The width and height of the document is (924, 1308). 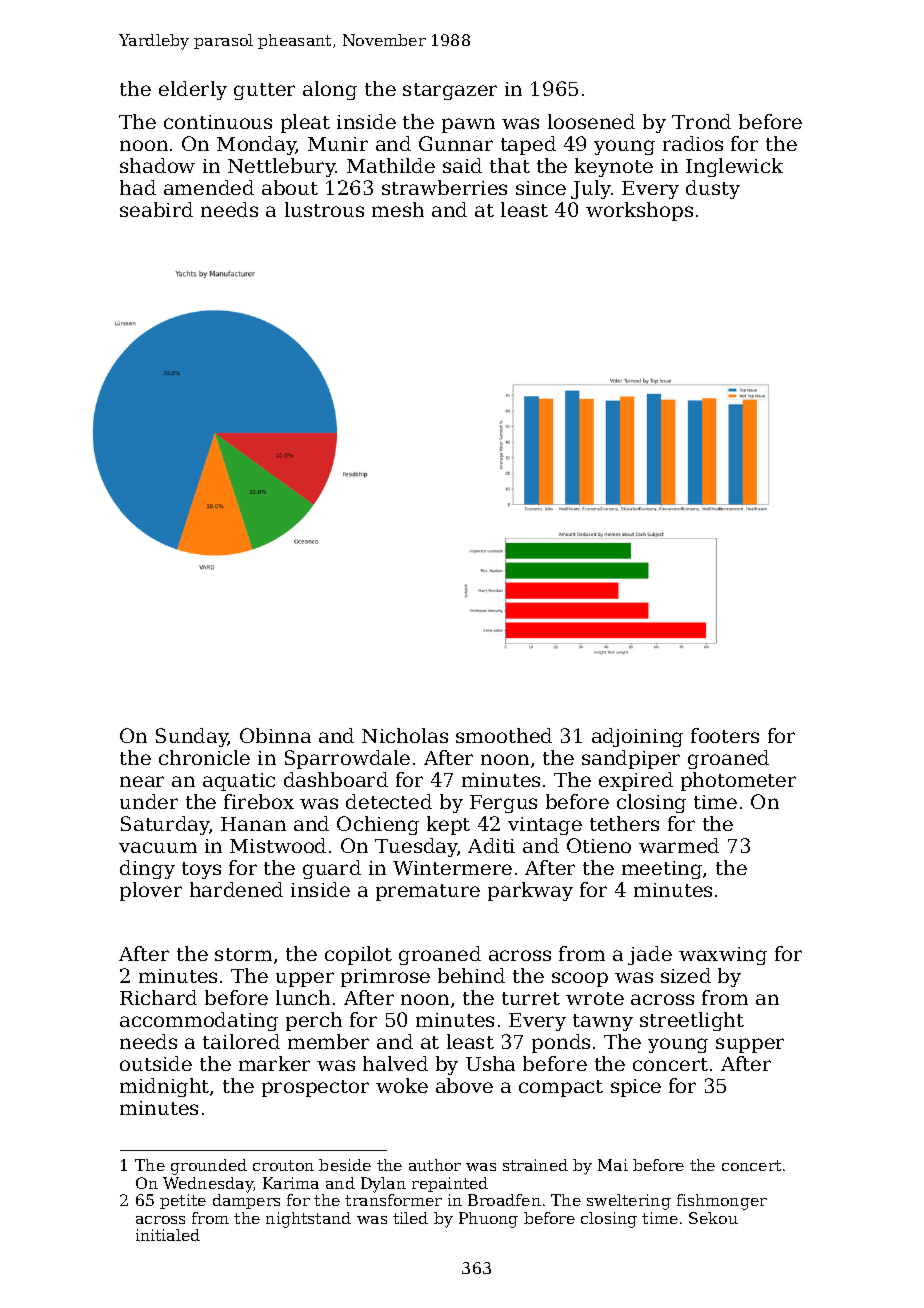 I want to click on Obinna, so click(x=275, y=735).
